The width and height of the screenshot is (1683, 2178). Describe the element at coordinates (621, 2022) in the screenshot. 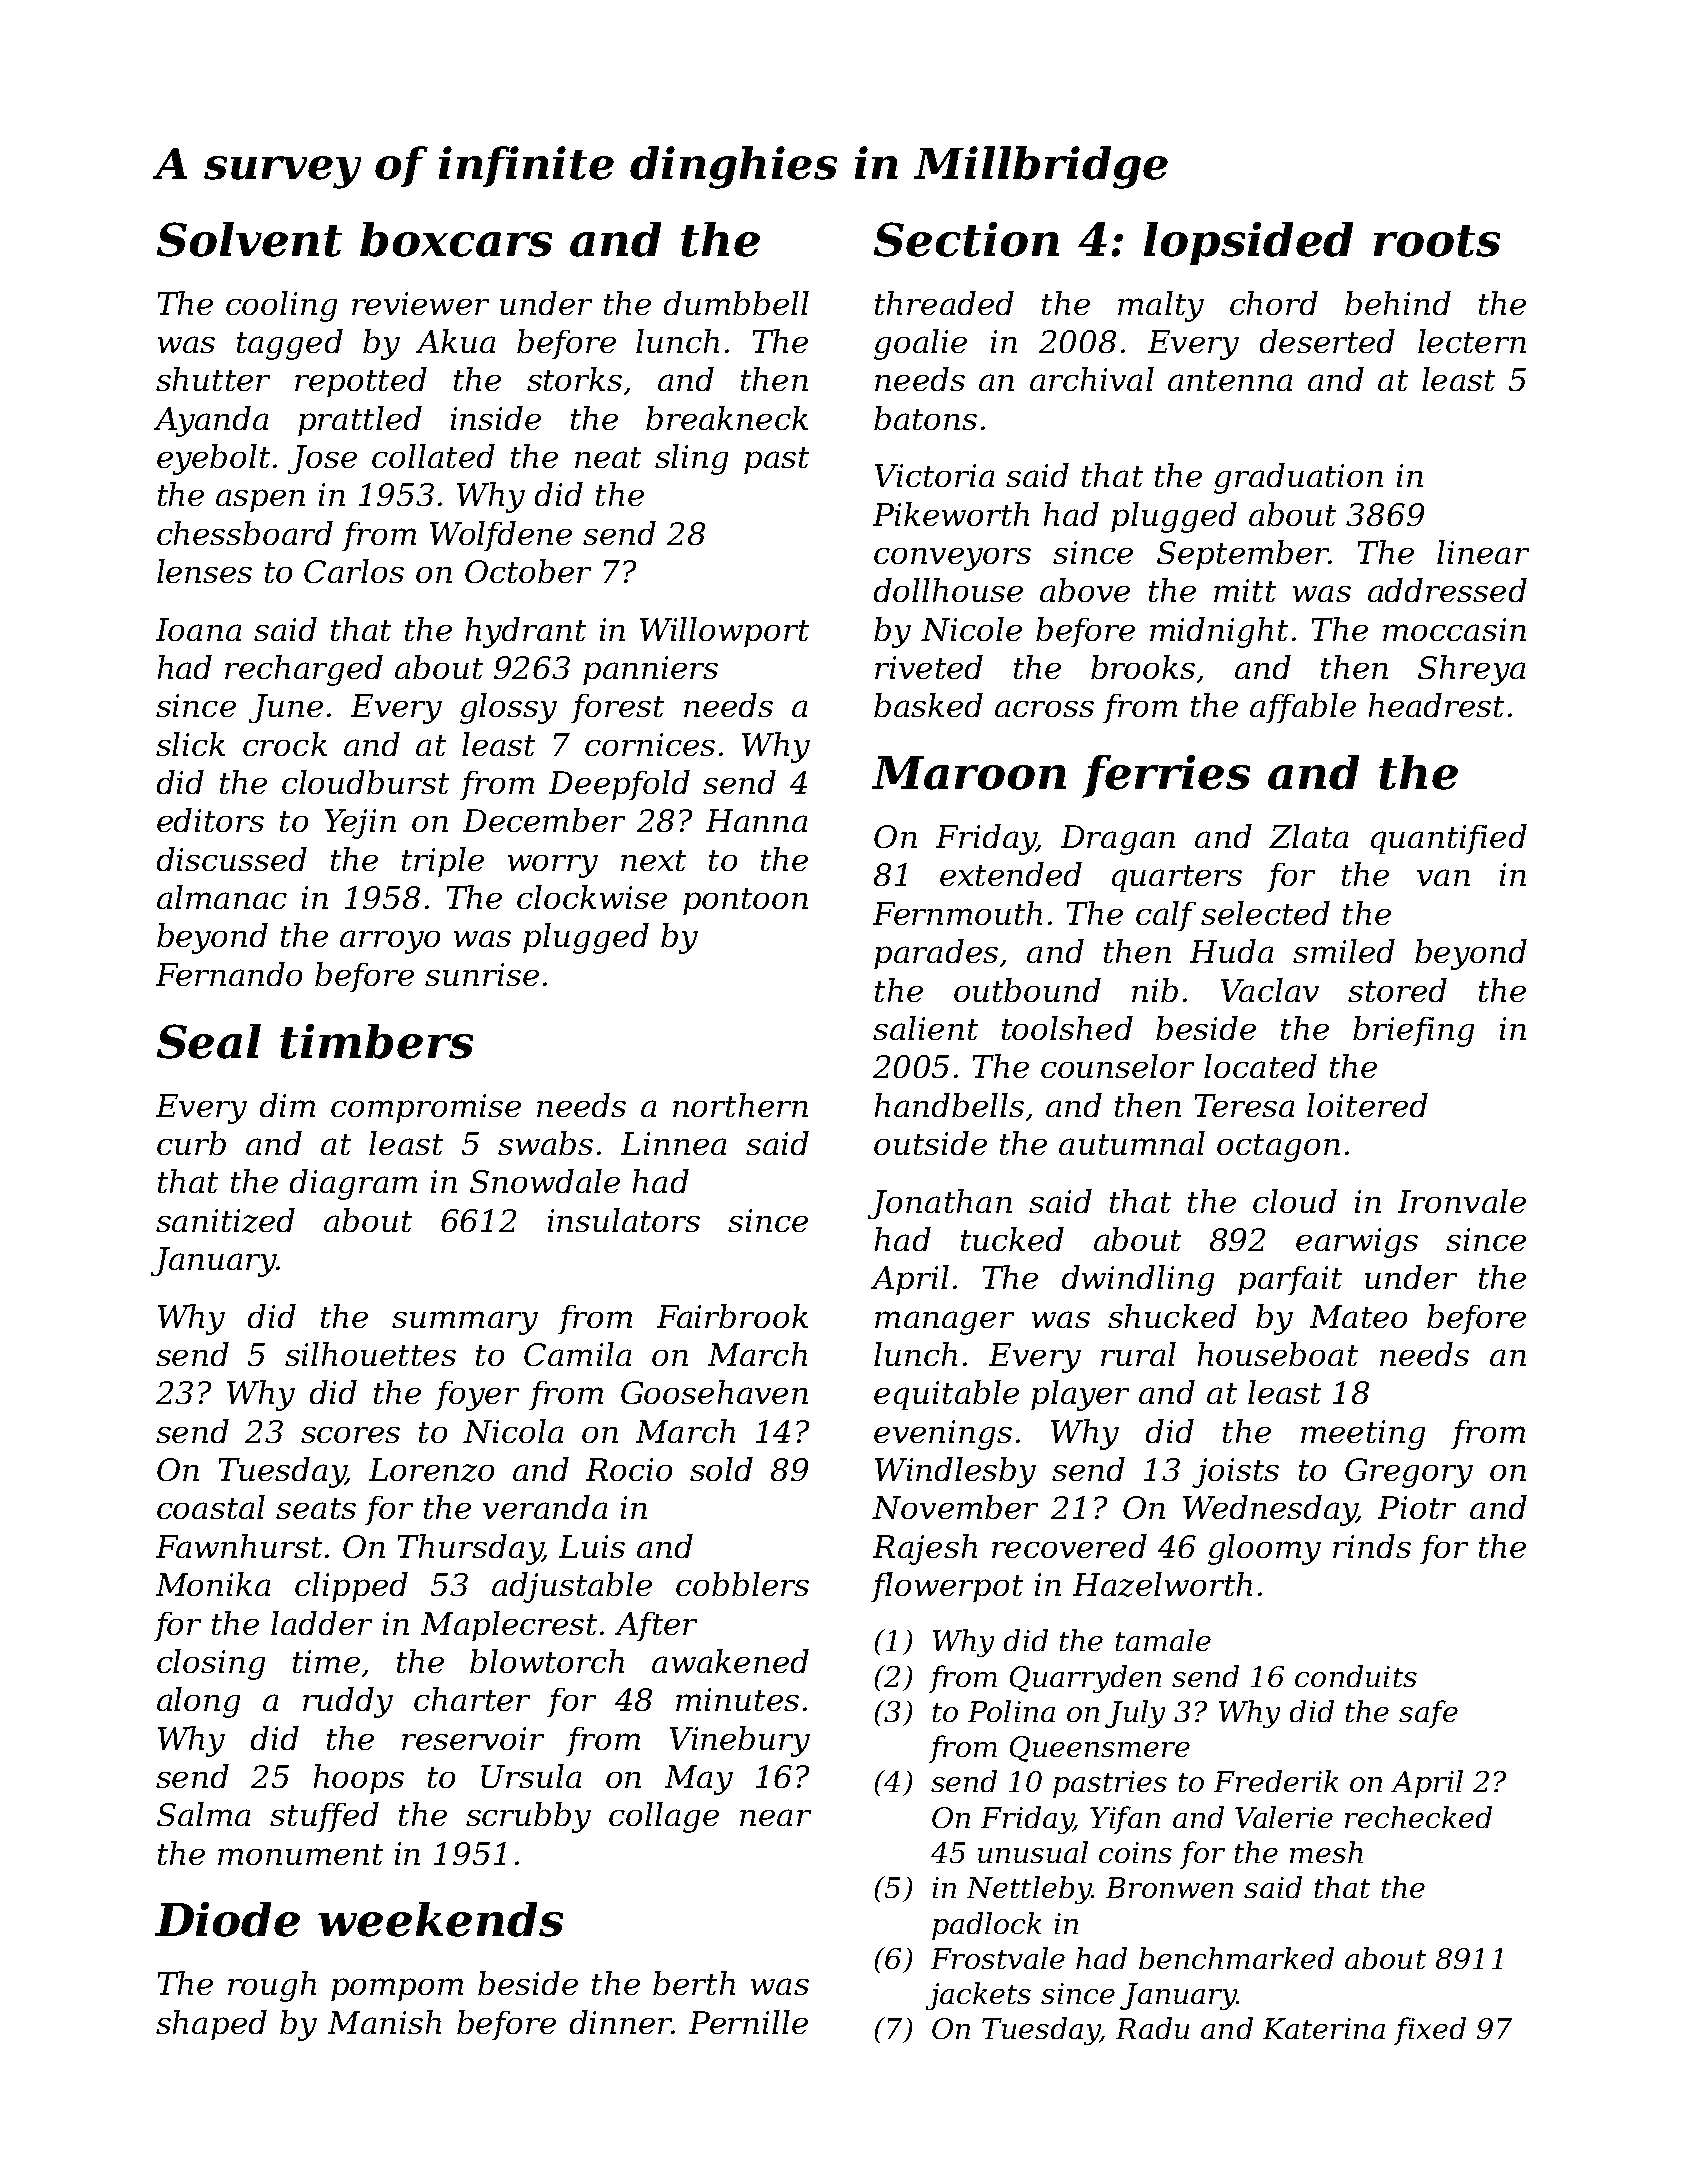

I see `dinner` at that location.
